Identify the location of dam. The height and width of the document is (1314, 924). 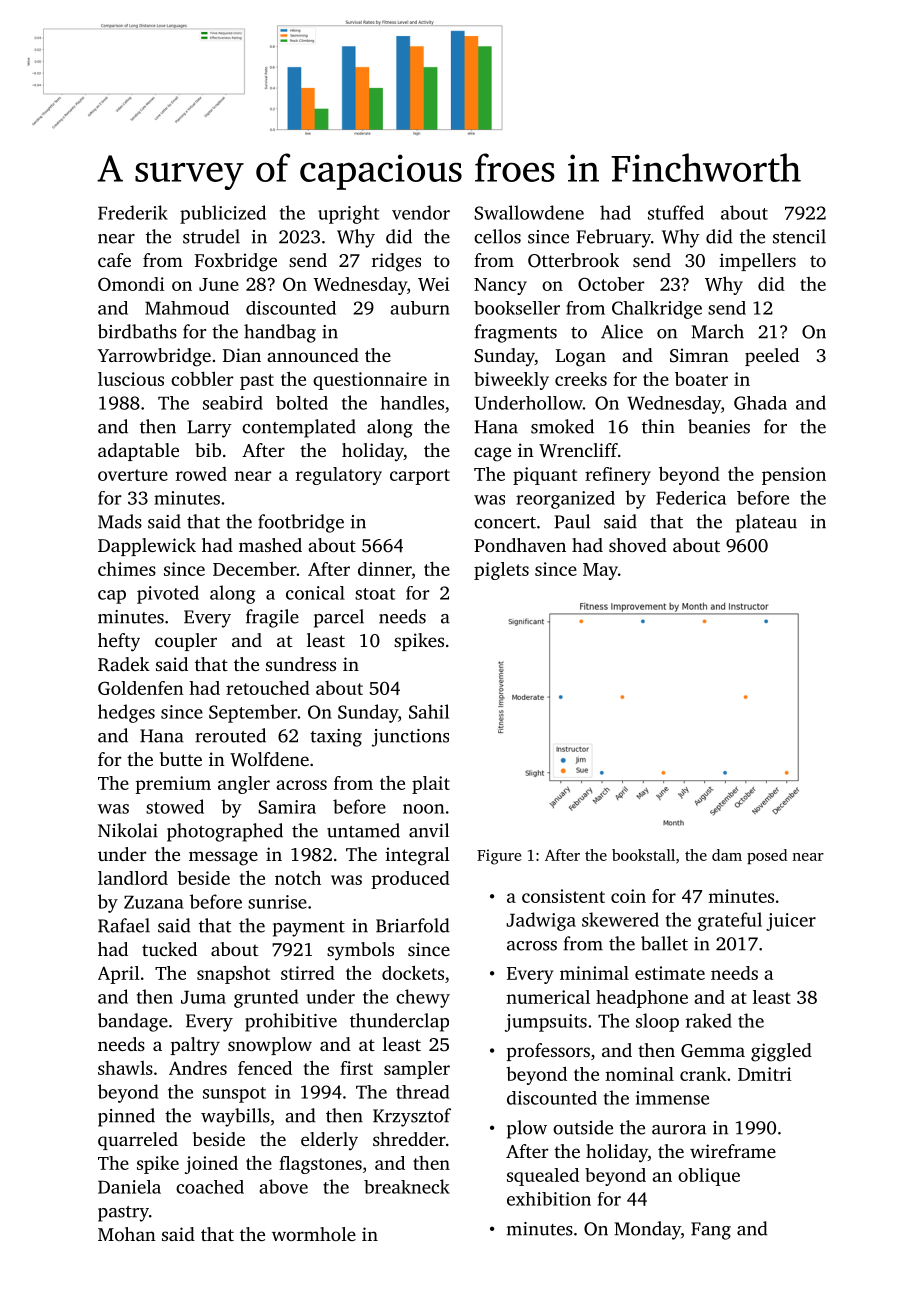
(727, 855).
